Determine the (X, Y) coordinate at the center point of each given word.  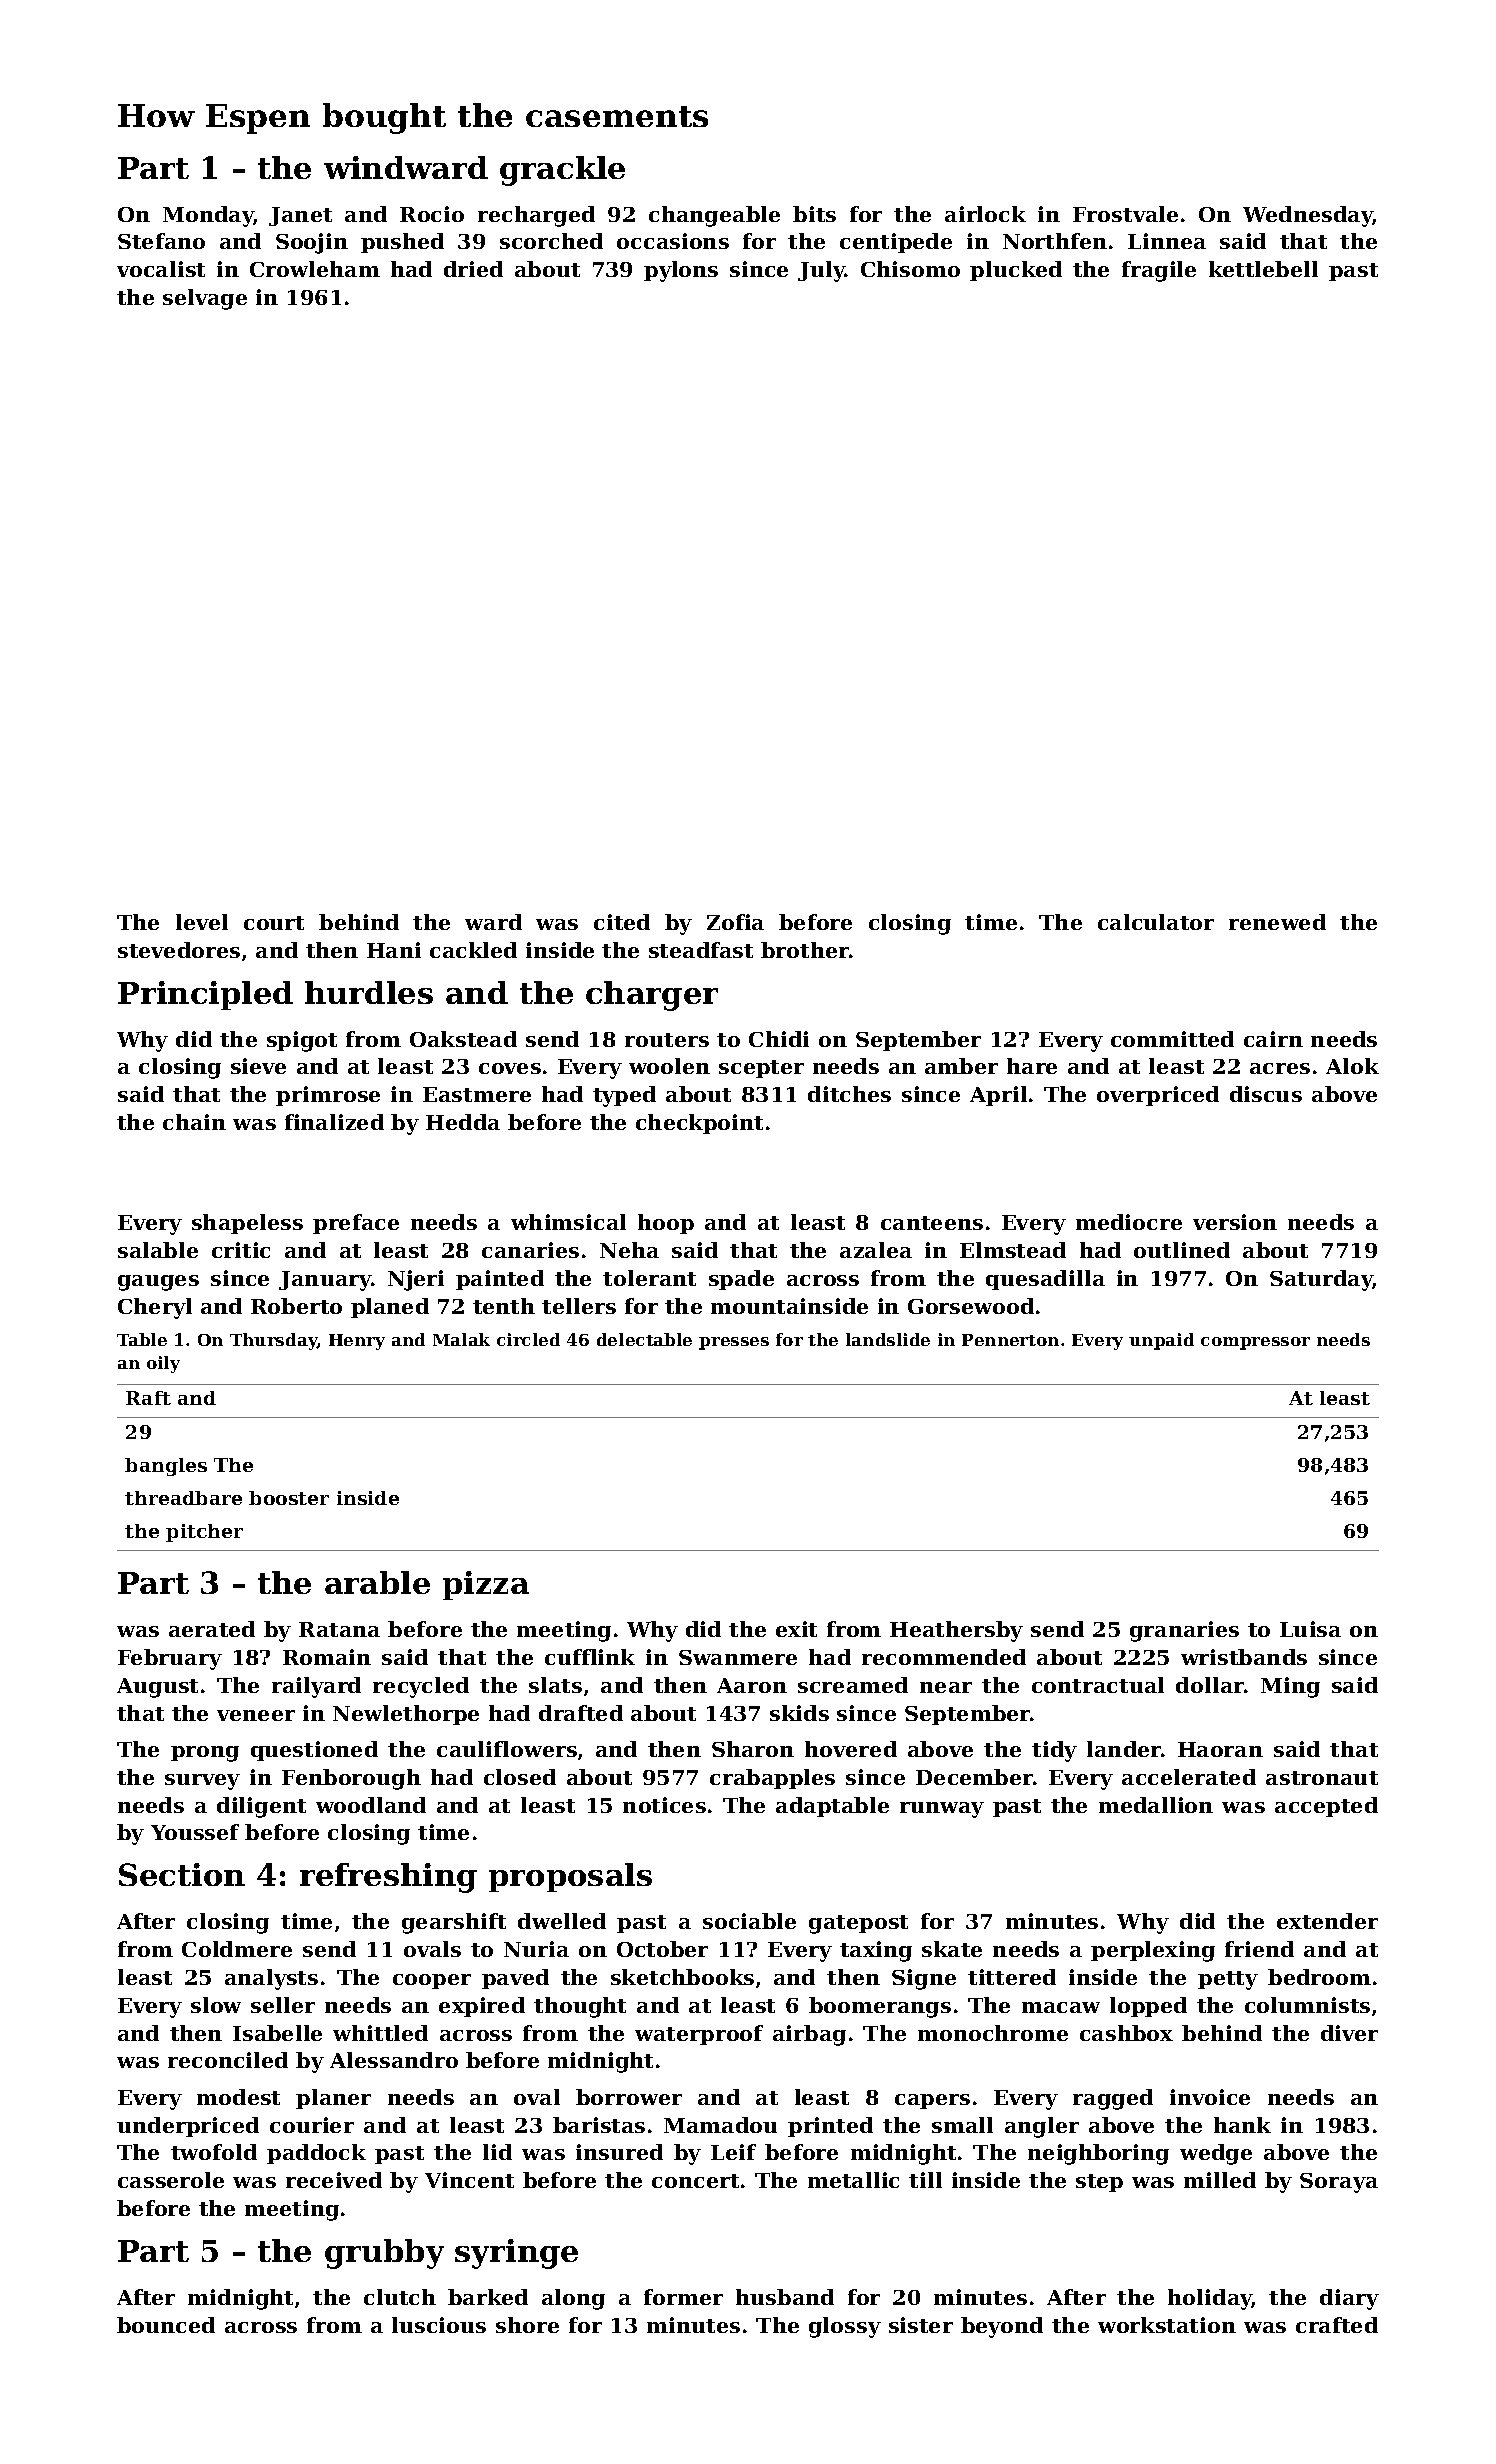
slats (555, 1685)
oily (163, 1364)
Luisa (1310, 1629)
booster (289, 1498)
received (334, 2180)
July (821, 271)
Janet (300, 216)
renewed (1277, 922)
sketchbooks (682, 1977)
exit (796, 1629)
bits (814, 214)
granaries (1184, 1631)
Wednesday (1308, 216)
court (274, 923)
